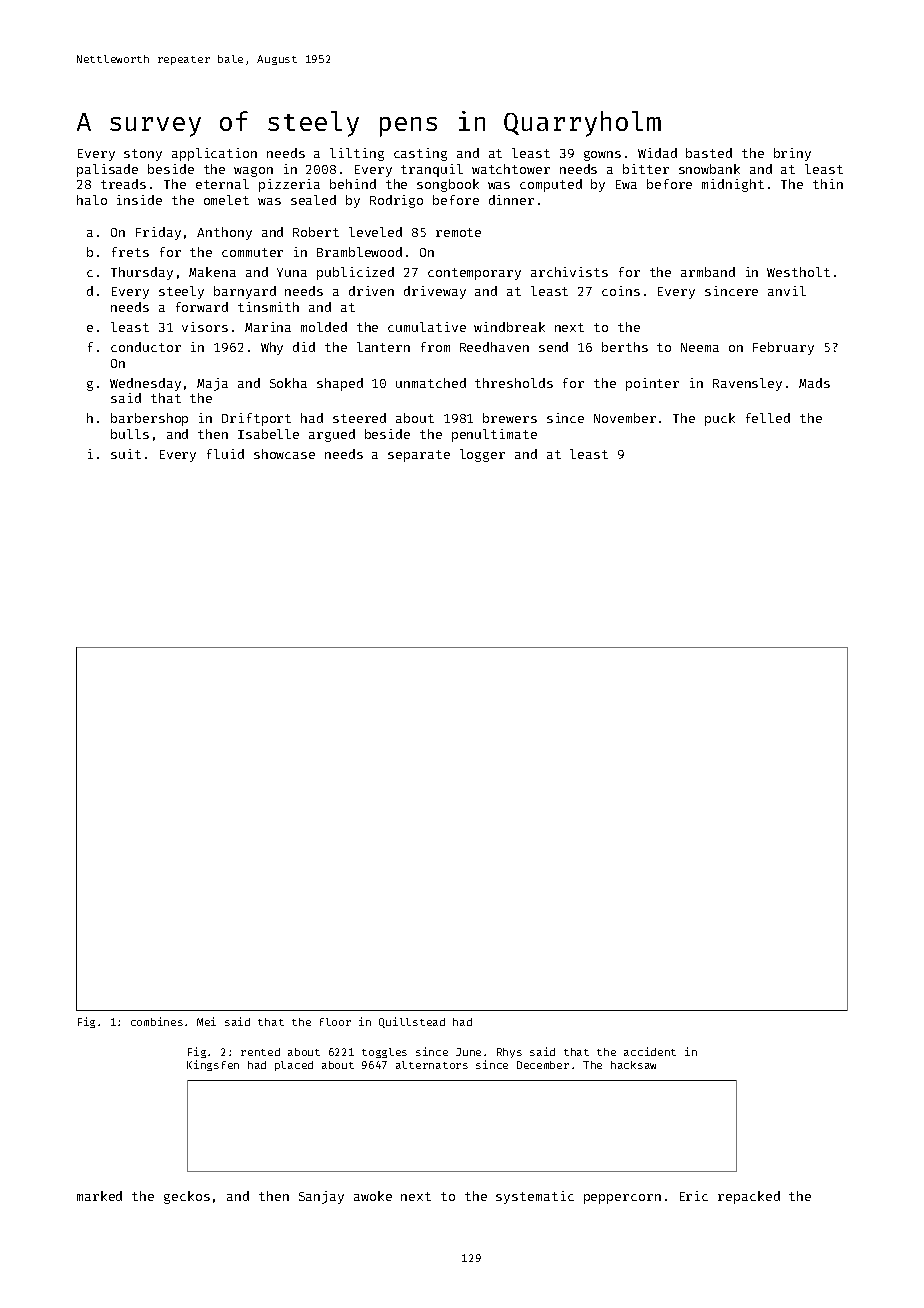 The width and height of the page is (924, 1308). Describe the element at coordinates (412, 1022) in the page. I see `Quillstead` at that location.
